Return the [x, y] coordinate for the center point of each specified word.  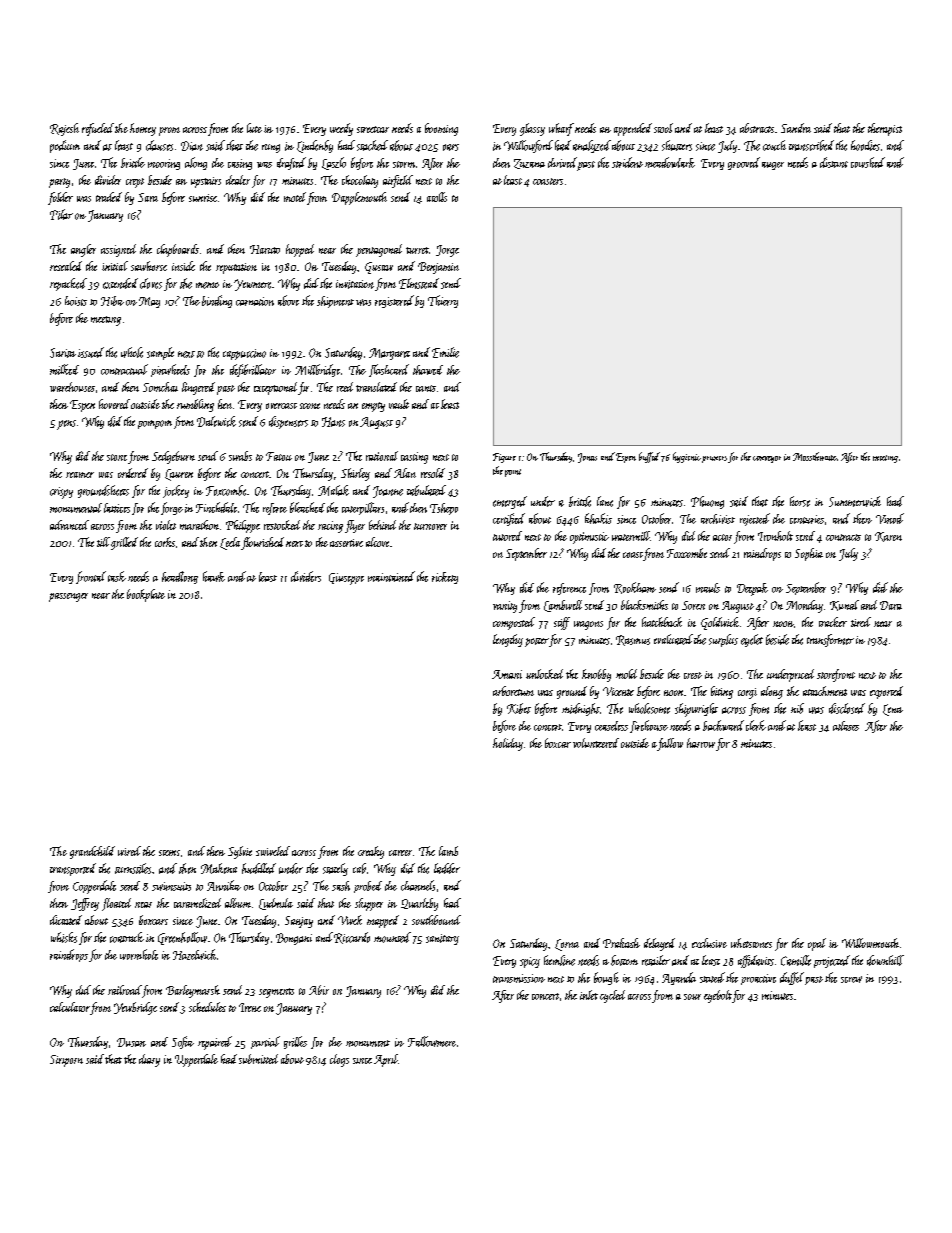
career [400, 853]
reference [569, 589]
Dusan [131, 1042]
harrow [701, 743]
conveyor [767, 459]
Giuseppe [346, 579]
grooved [744, 163]
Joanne [388, 492]
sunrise [203, 198]
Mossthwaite [815, 456]
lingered [198, 388]
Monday [804, 606]
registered [394, 301]
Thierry [443, 301]
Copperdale [94, 887]
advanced [69, 525]
